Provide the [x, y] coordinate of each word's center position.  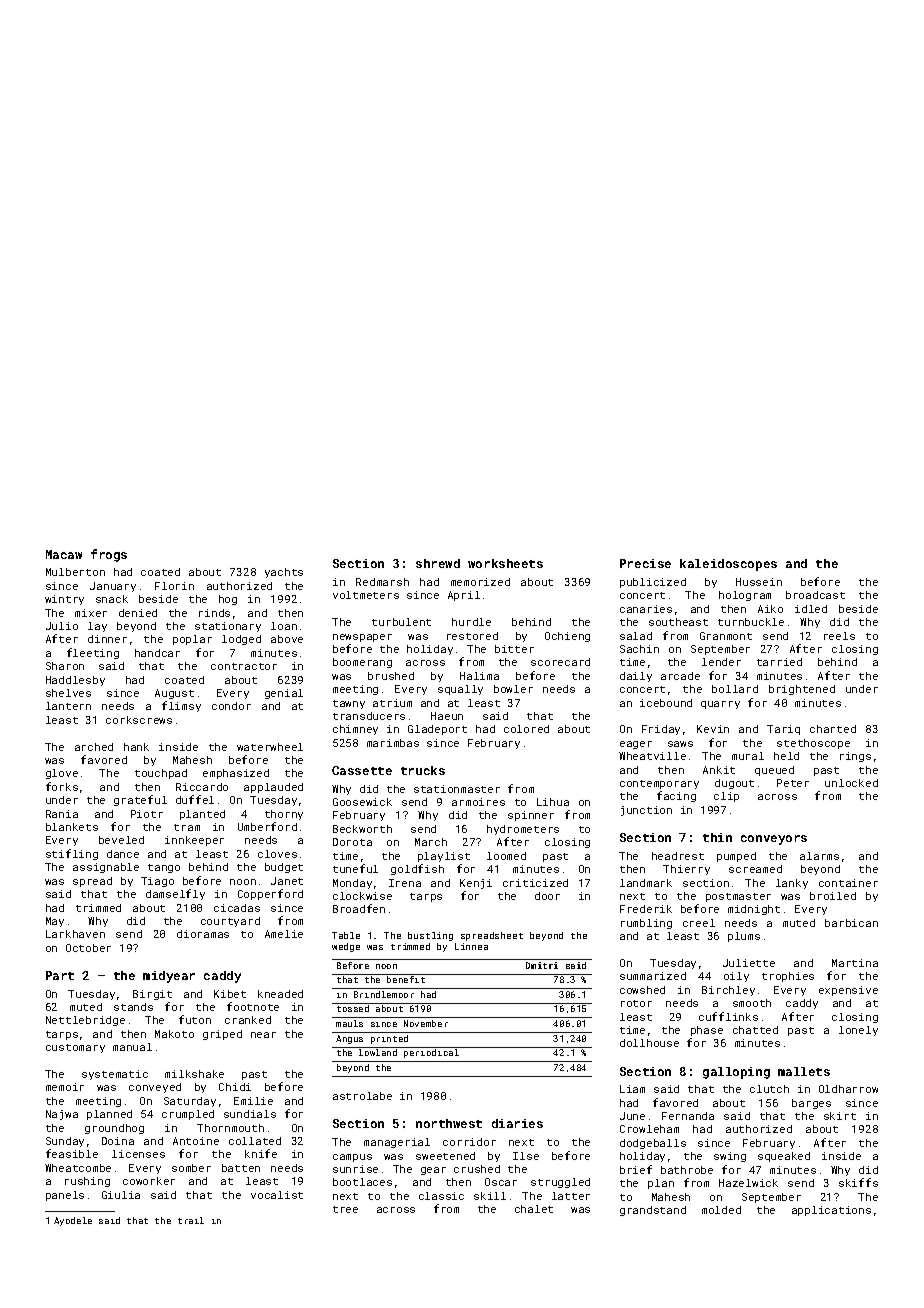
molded [721, 1210]
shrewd [438, 563]
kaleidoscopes [728, 565]
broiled [833, 896]
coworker [149, 1181]
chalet [534, 1209]
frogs [109, 555]
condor [231, 706]
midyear [169, 977]
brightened [802, 690]
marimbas [393, 743]
